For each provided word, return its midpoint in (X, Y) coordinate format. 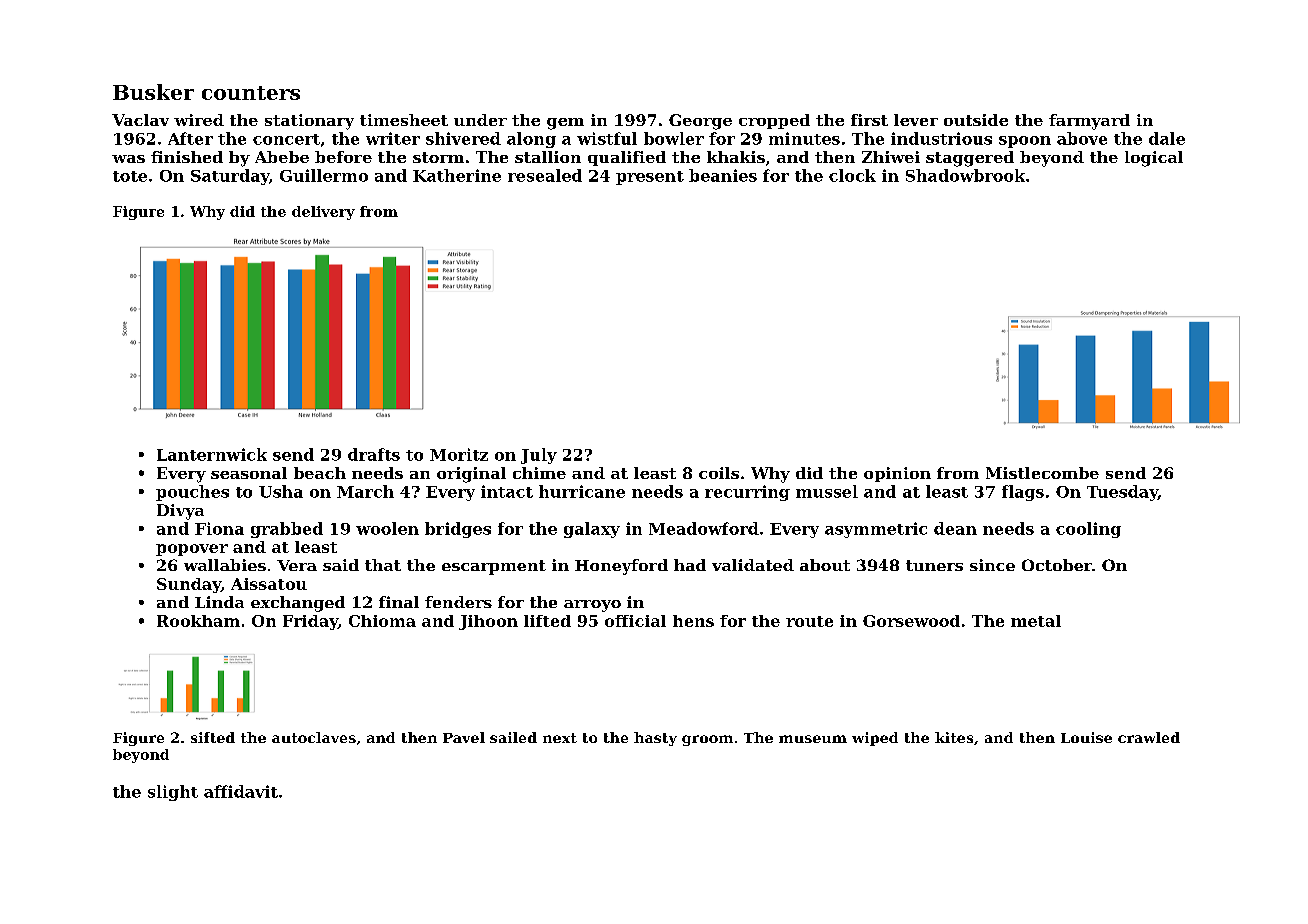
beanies (723, 175)
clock (852, 175)
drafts (374, 454)
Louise (1086, 737)
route (809, 621)
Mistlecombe (1042, 473)
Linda (219, 602)
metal (1036, 621)
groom (707, 740)
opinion (897, 474)
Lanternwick (212, 454)
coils (719, 473)
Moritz (459, 454)
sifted (213, 737)
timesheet (404, 120)
